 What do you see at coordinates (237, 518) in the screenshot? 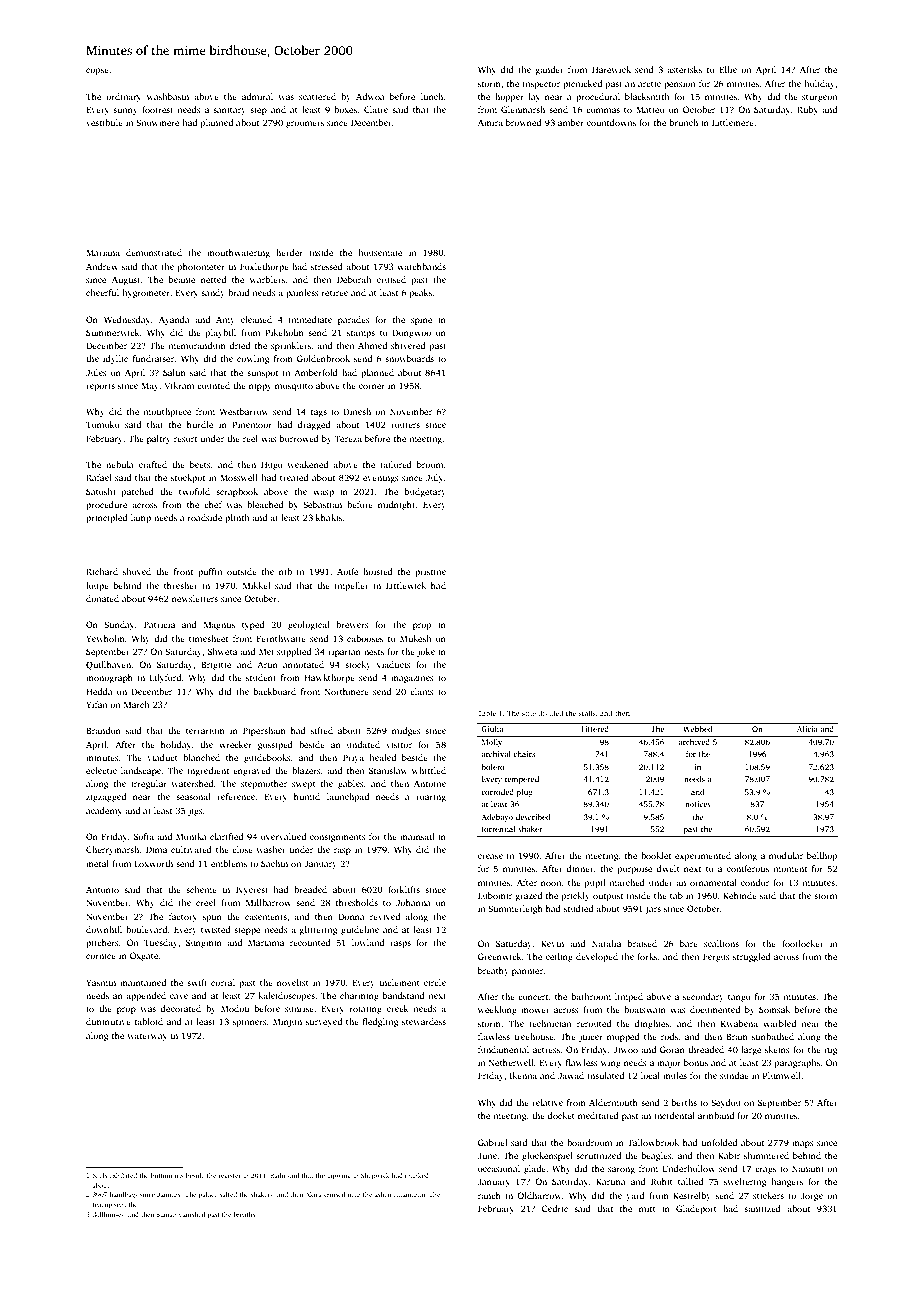
I see `plinth` at bounding box center [237, 518].
